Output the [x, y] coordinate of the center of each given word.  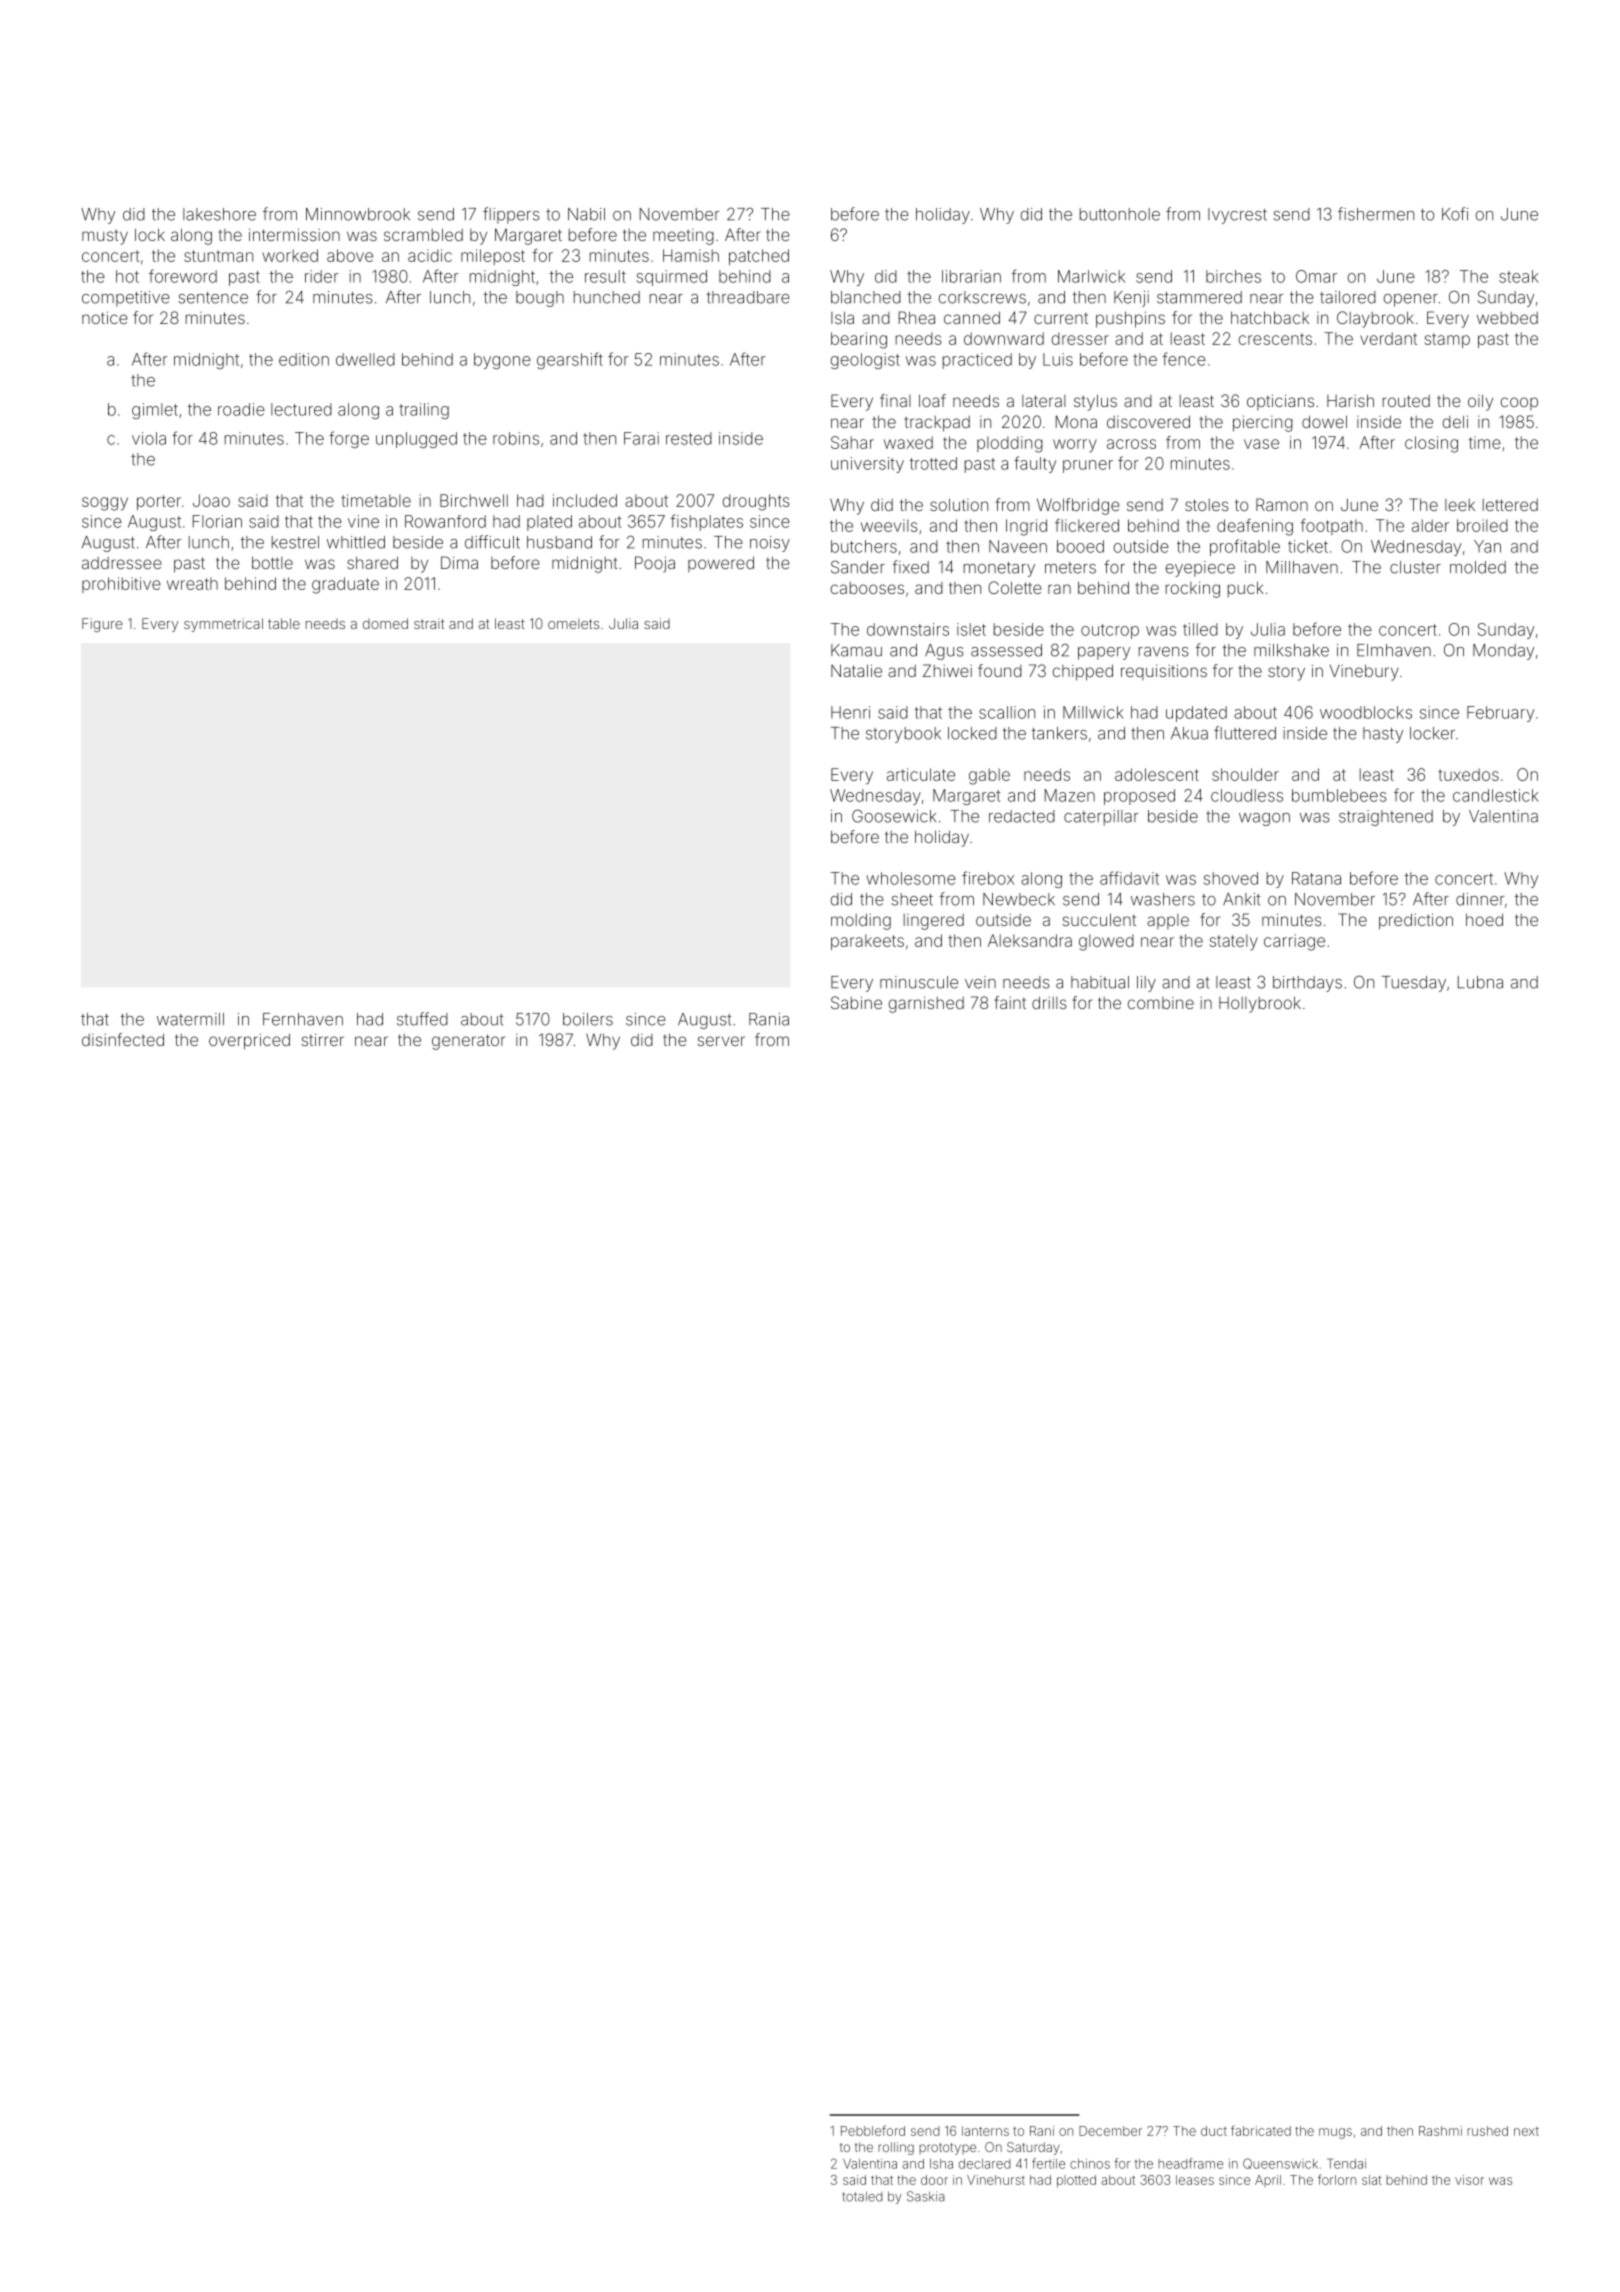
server [721, 1041]
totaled [862, 2196]
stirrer [323, 1039]
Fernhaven [303, 1019]
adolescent [1157, 774]
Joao [211, 500]
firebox [988, 878]
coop [1519, 403]
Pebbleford [873, 2130]
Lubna [1480, 982]
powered [721, 564]
